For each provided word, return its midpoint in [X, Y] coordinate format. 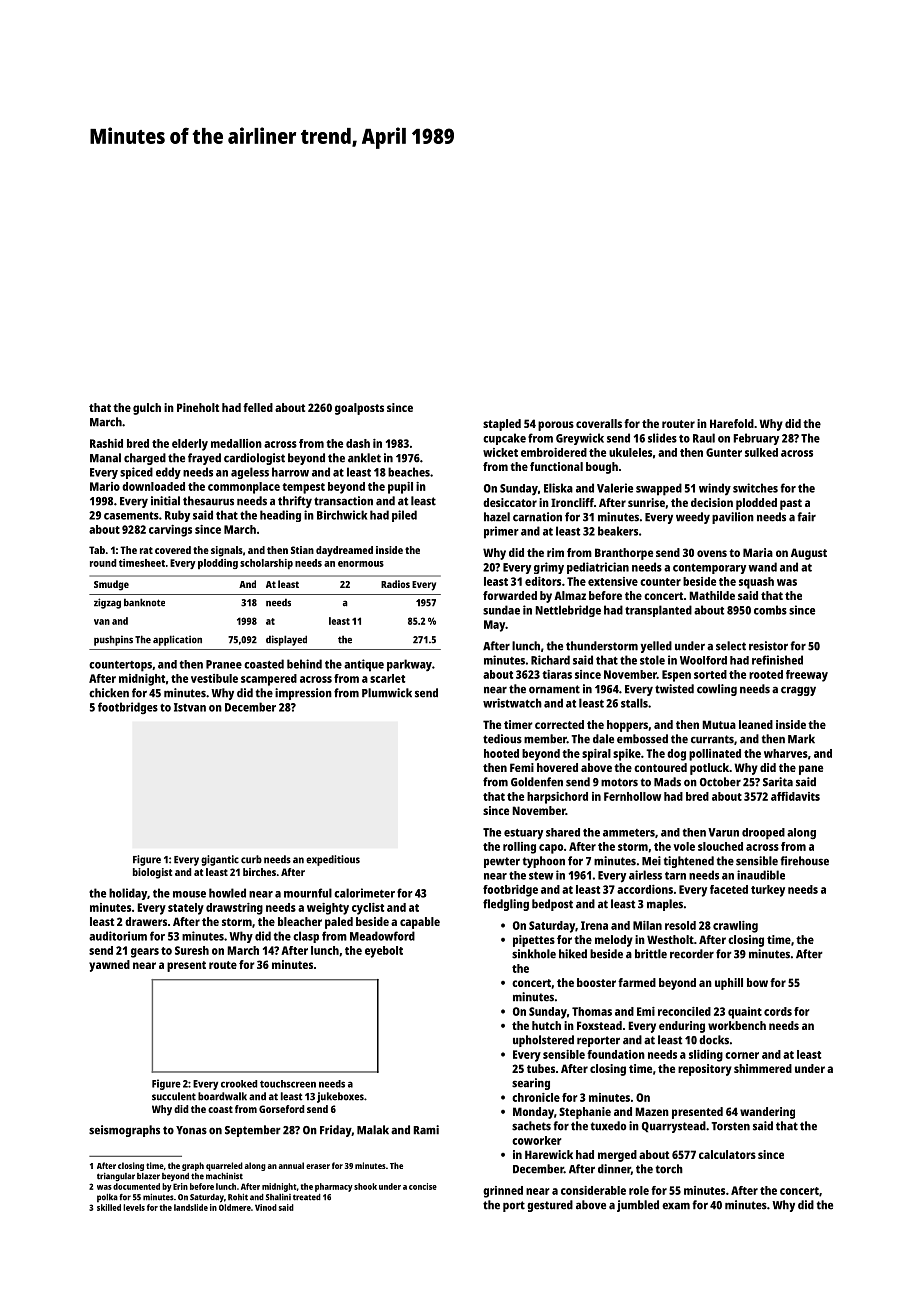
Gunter [724, 452]
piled [404, 516]
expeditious [333, 860]
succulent [174, 1096]
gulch [147, 409]
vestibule [214, 678]
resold [680, 925]
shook [365, 1186]
